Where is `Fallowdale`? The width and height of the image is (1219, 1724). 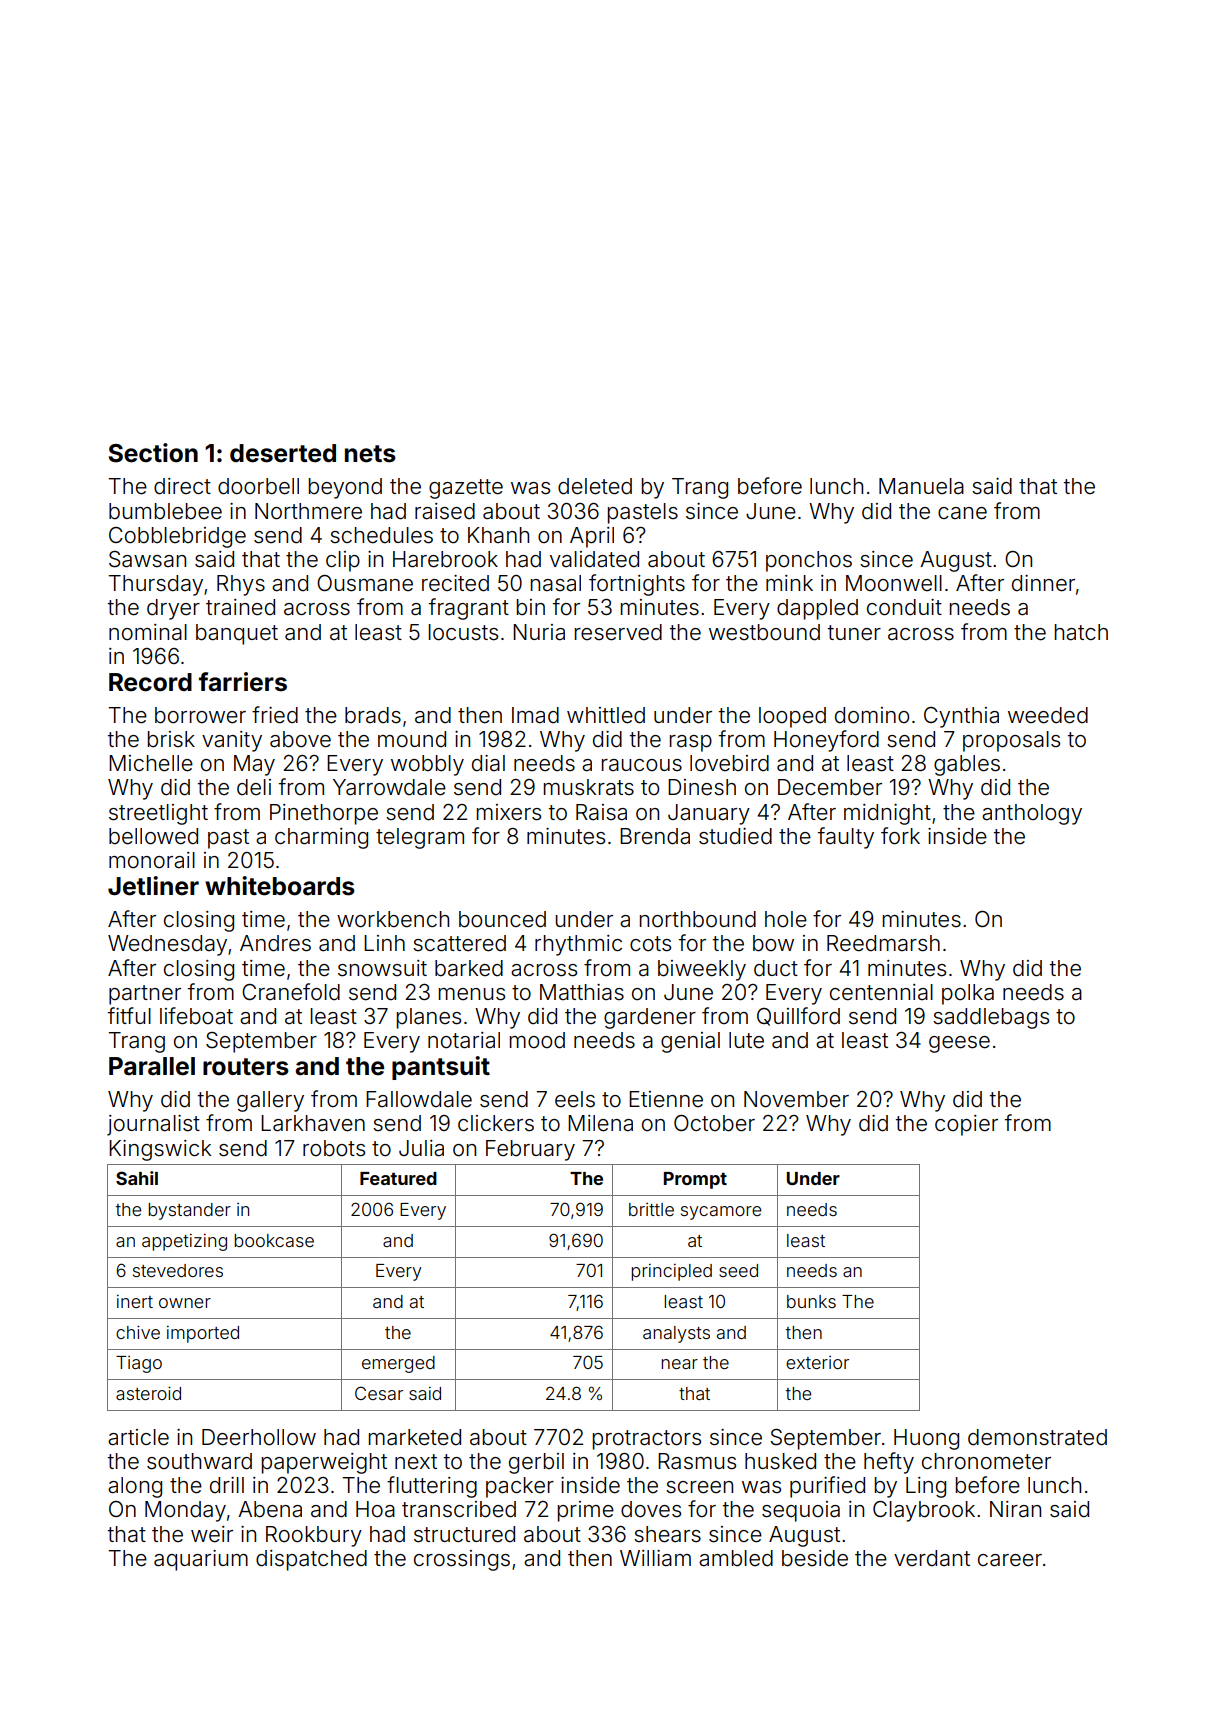 Fallowdale is located at coordinates (419, 1099).
